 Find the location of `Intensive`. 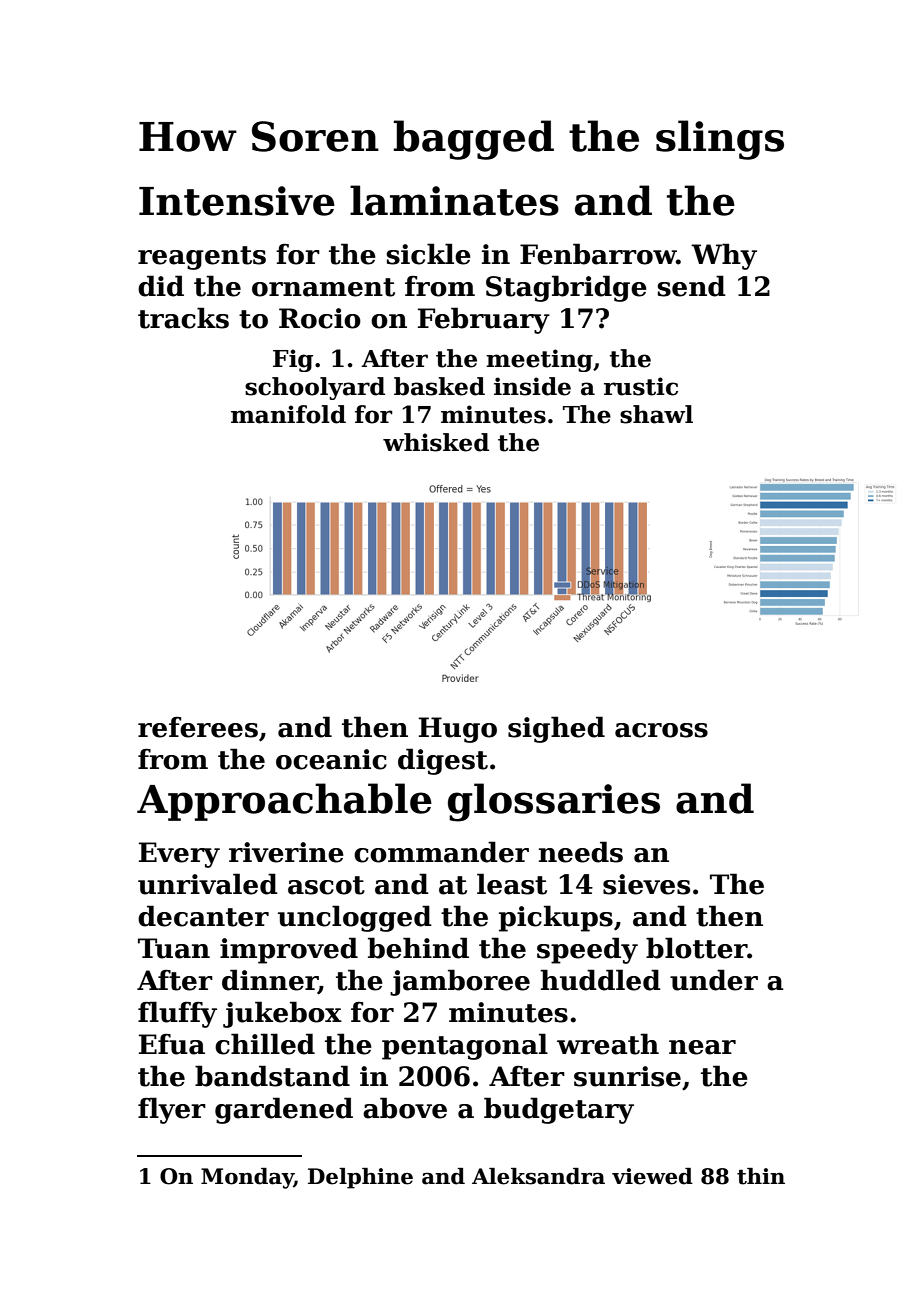

Intensive is located at coordinates (237, 201).
